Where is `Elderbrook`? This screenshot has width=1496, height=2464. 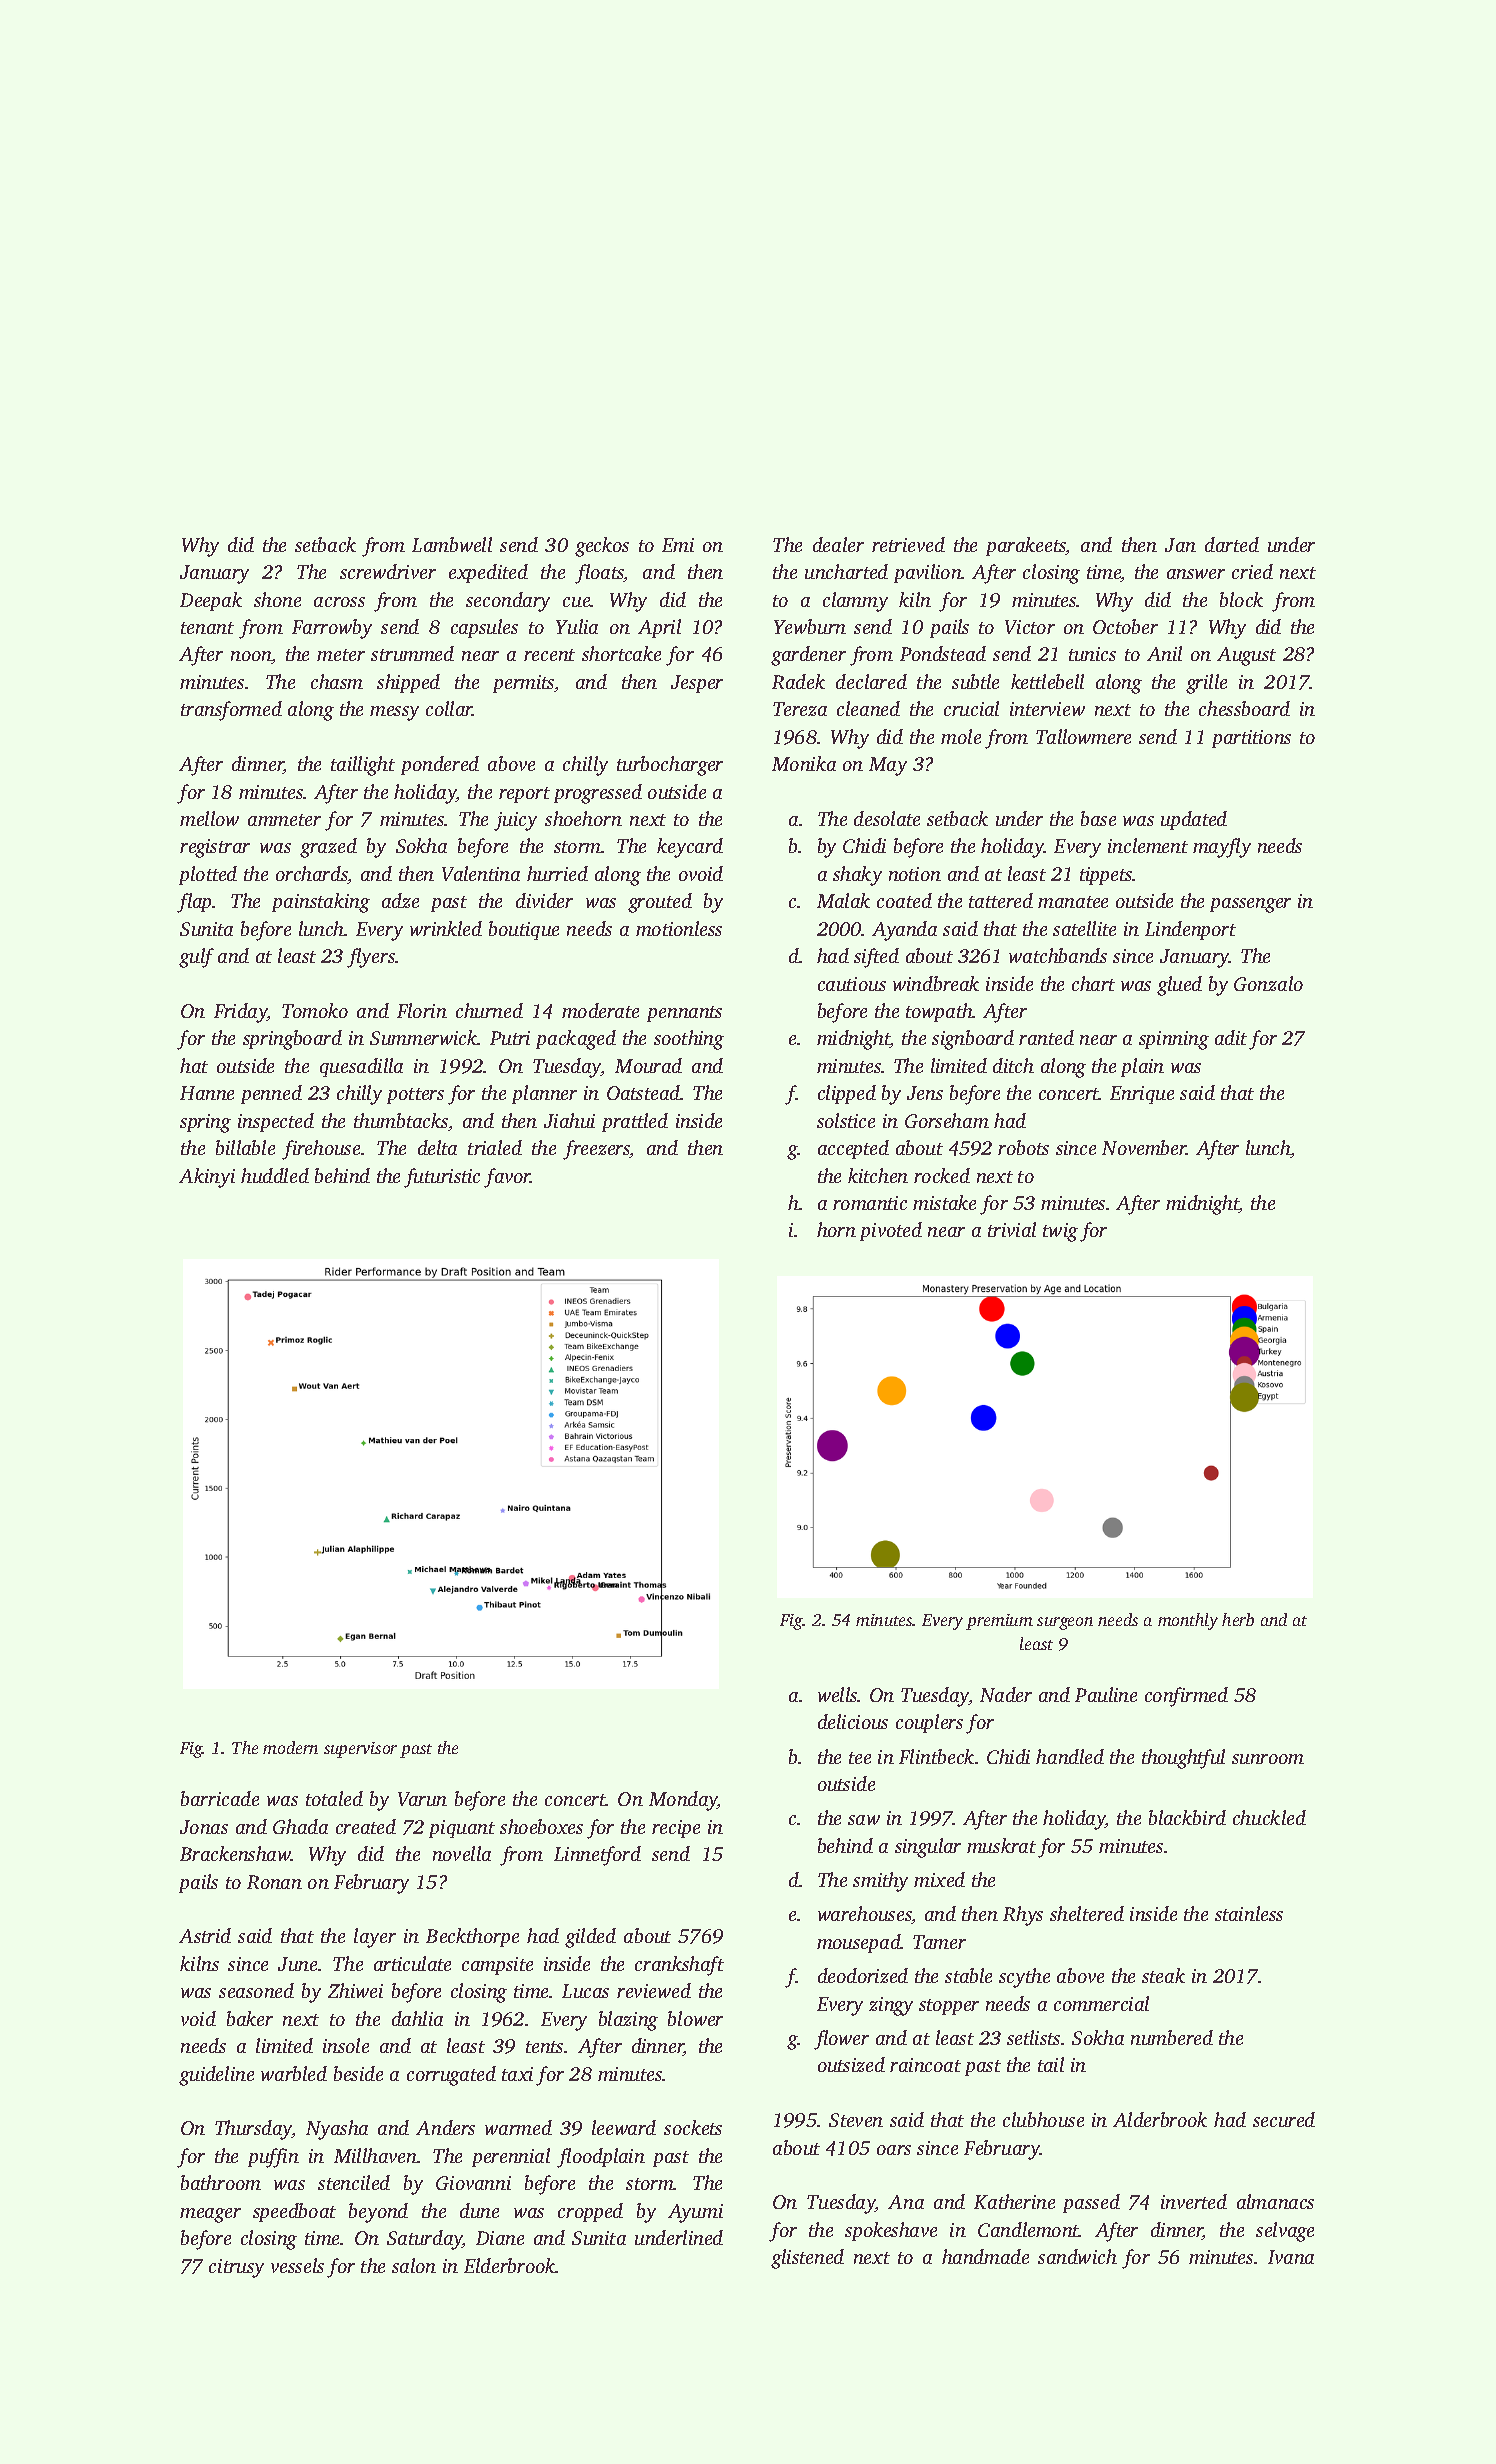 Elderbrook is located at coordinates (510, 2265).
